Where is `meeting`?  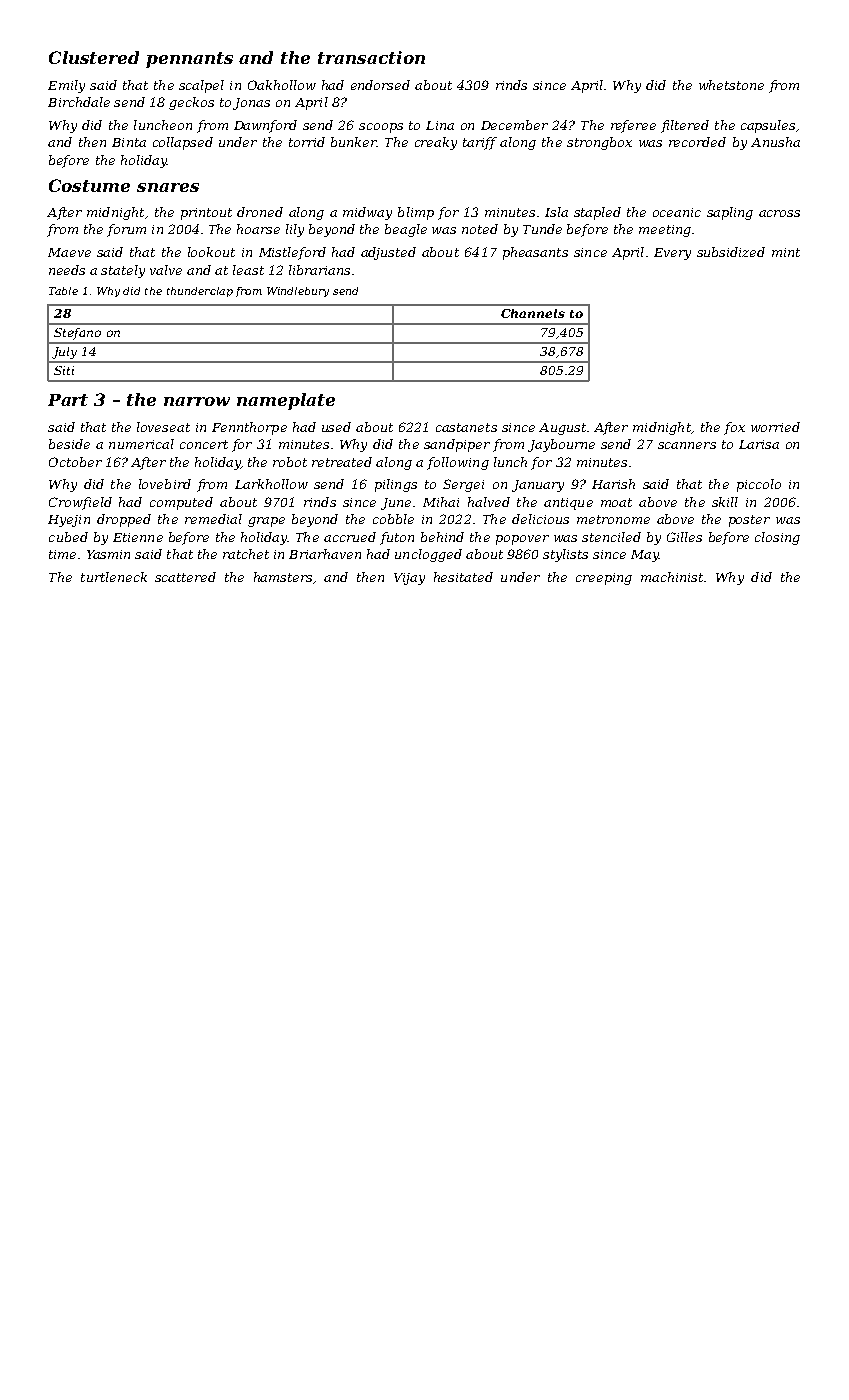
meeting is located at coordinates (665, 231).
